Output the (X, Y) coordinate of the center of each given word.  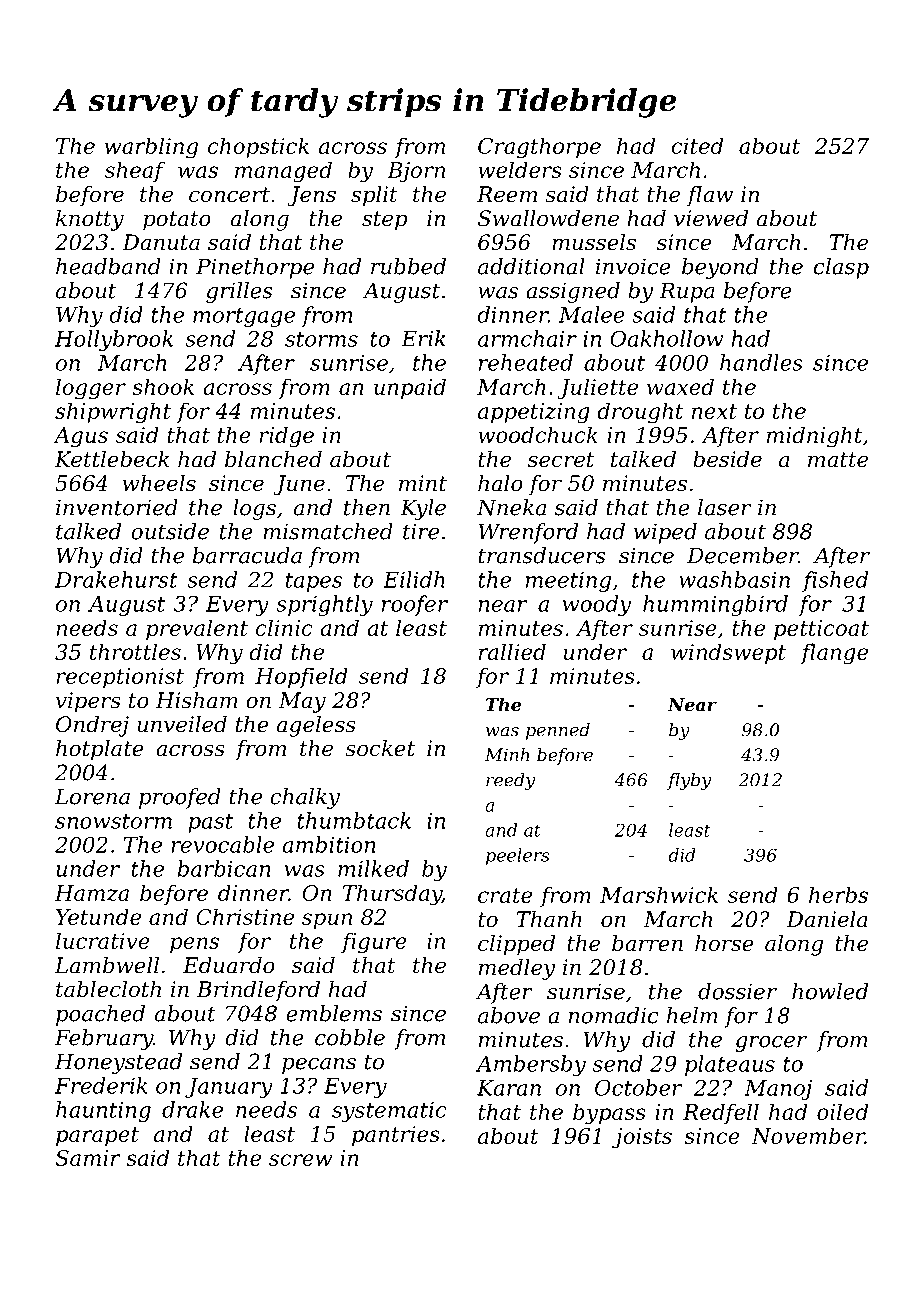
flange (834, 654)
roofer (415, 605)
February (104, 1039)
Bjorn (416, 172)
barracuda (247, 555)
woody (597, 605)
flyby (689, 781)
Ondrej (92, 726)
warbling (151, 148)
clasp (841, 268)
